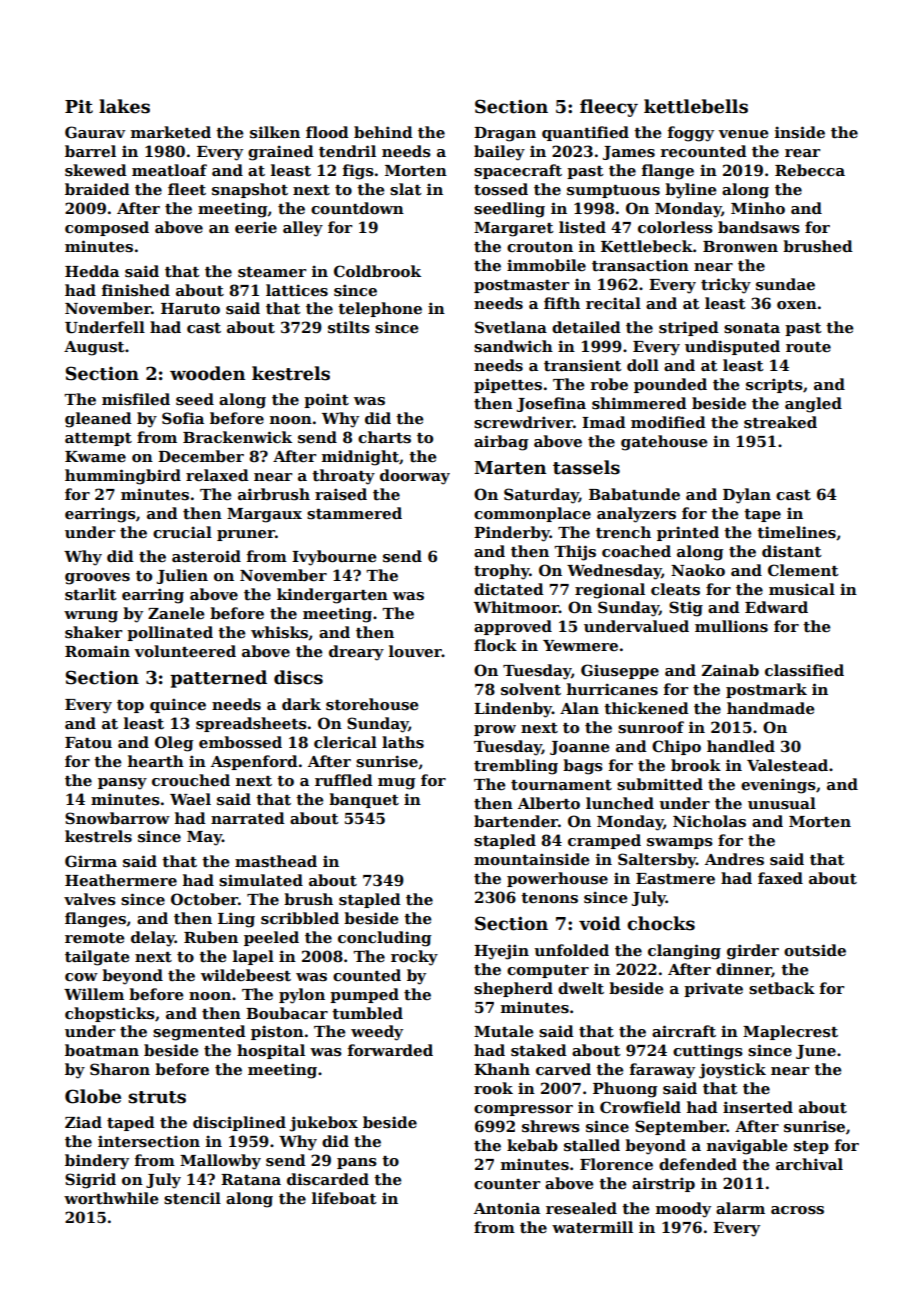 This screenshot has height=1308, width=924. Describe the element at coordinates (698, 570) in the screenshot. I see `Naoko` at that location.
